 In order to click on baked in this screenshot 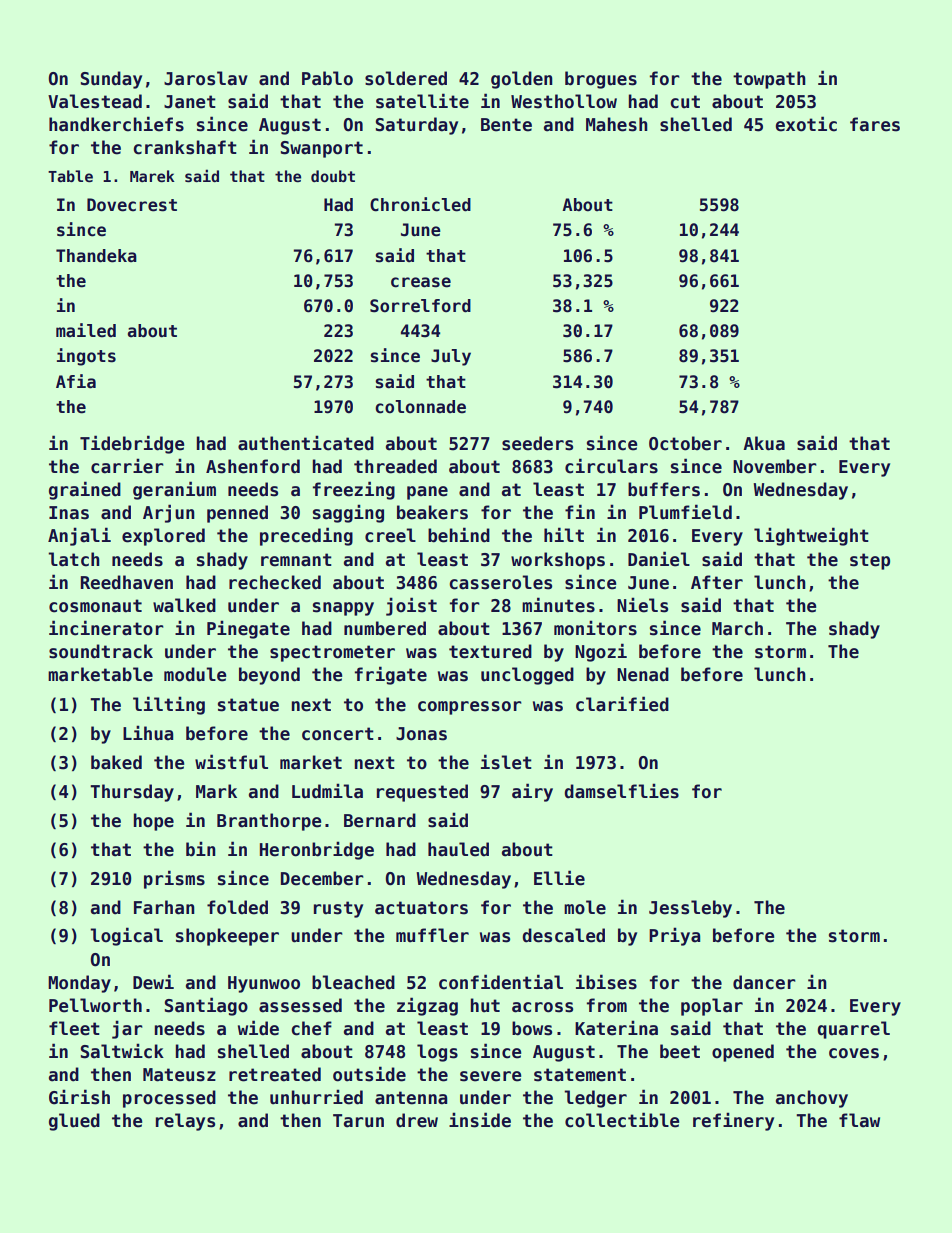, I will do `click(116, 762)`.
